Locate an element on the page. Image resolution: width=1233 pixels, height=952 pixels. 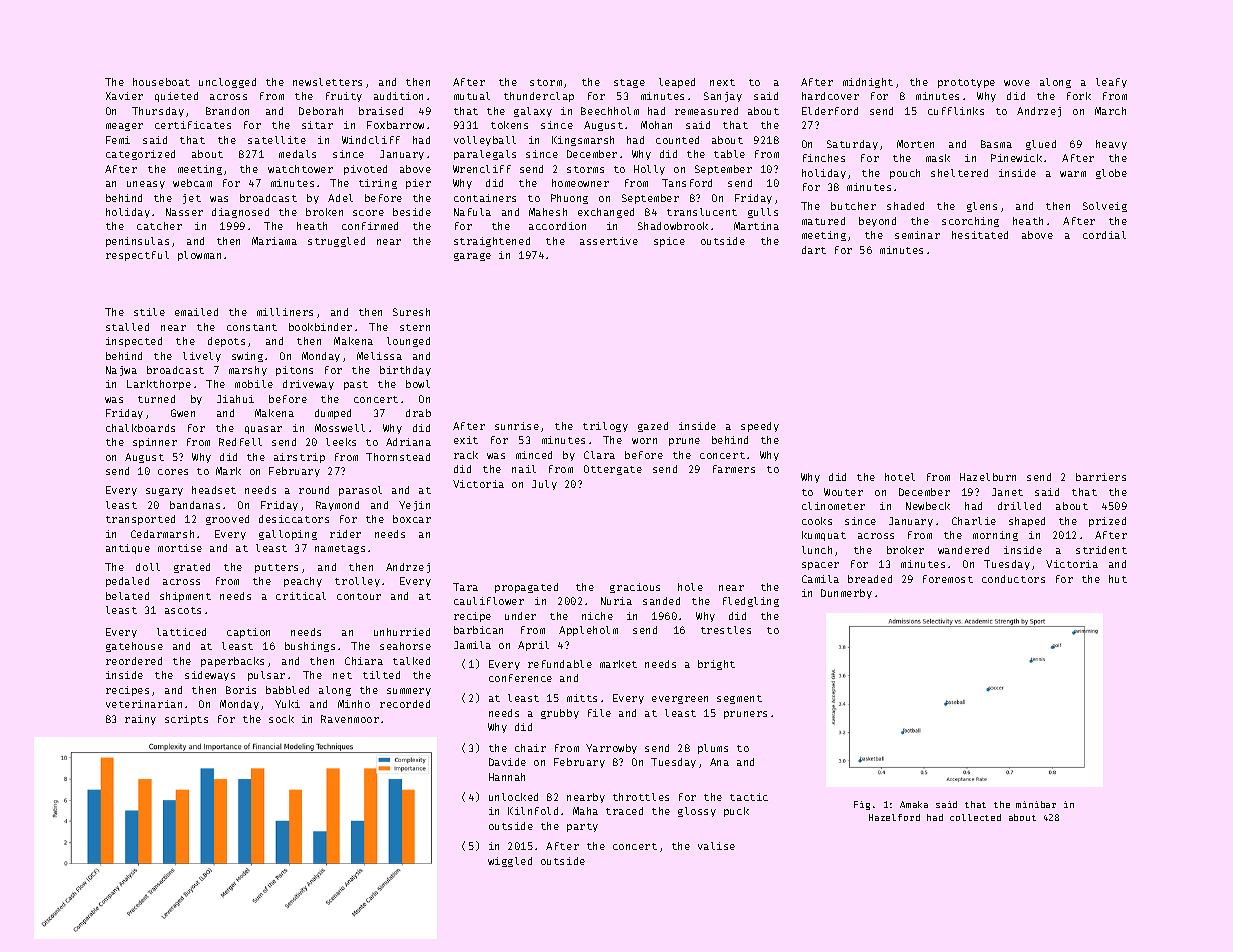
fruity is located at coordinates (344, 97).
